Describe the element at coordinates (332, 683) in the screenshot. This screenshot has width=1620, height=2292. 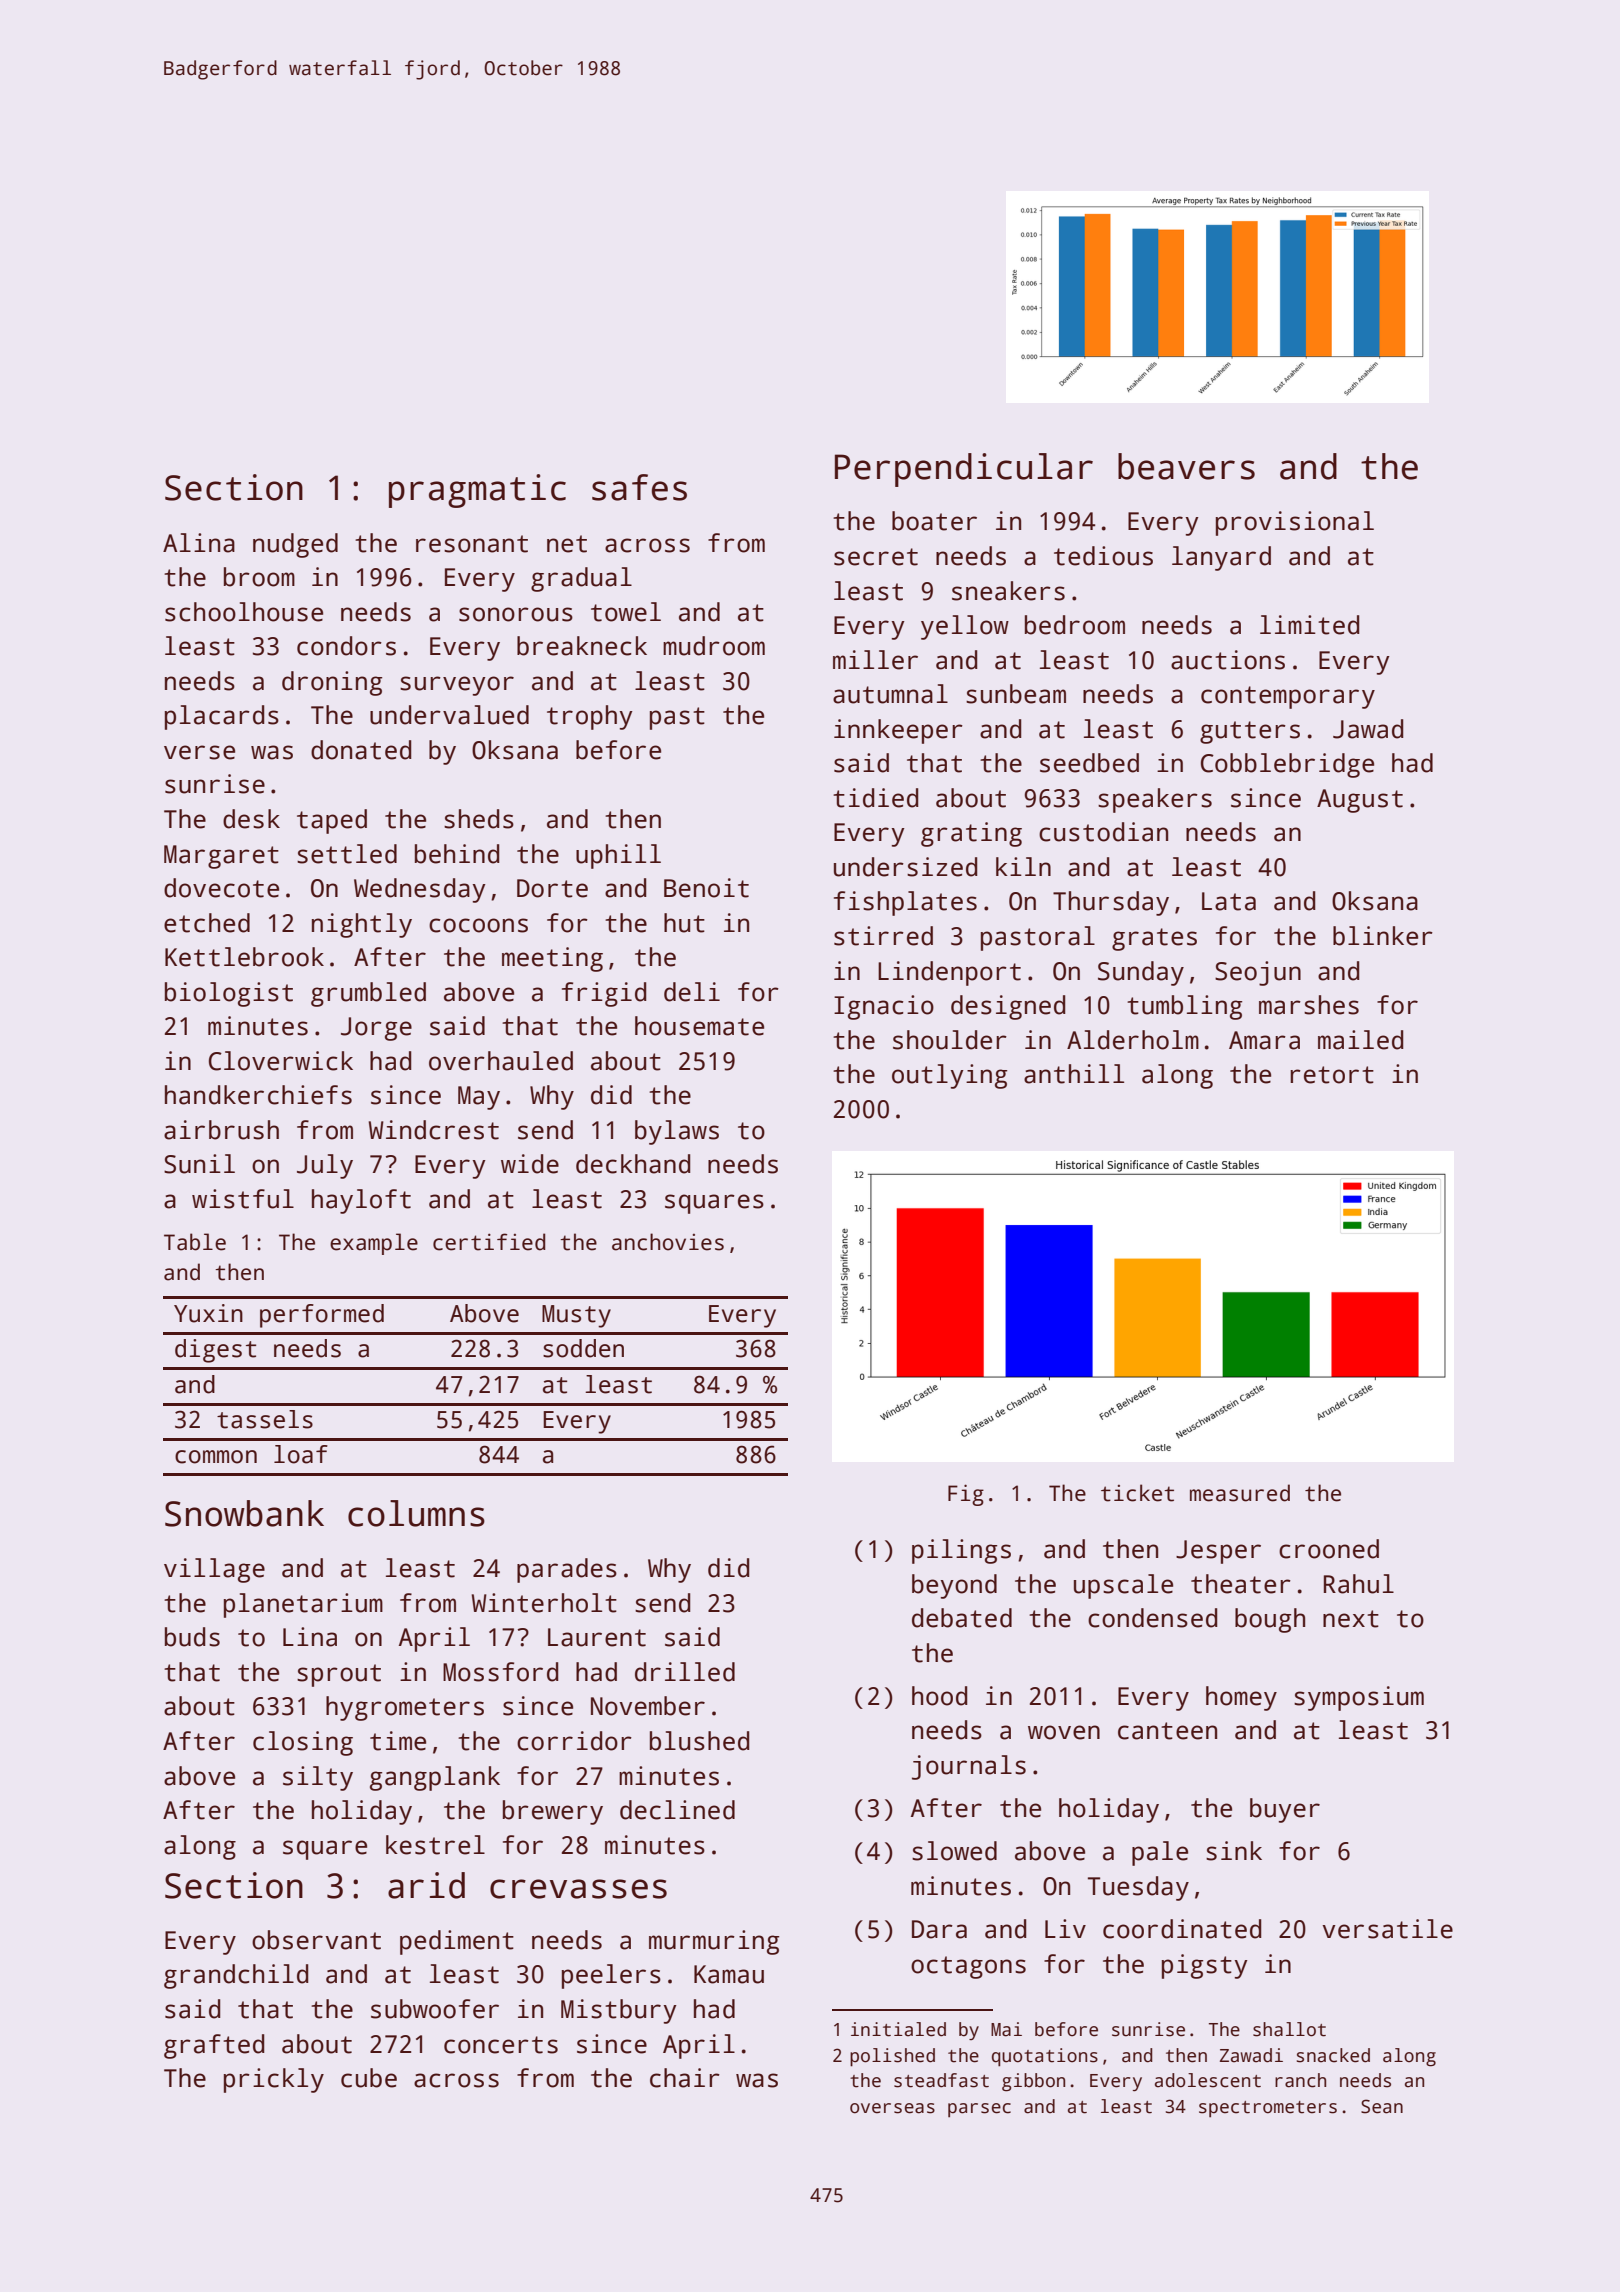
I see `droning` at that location.
